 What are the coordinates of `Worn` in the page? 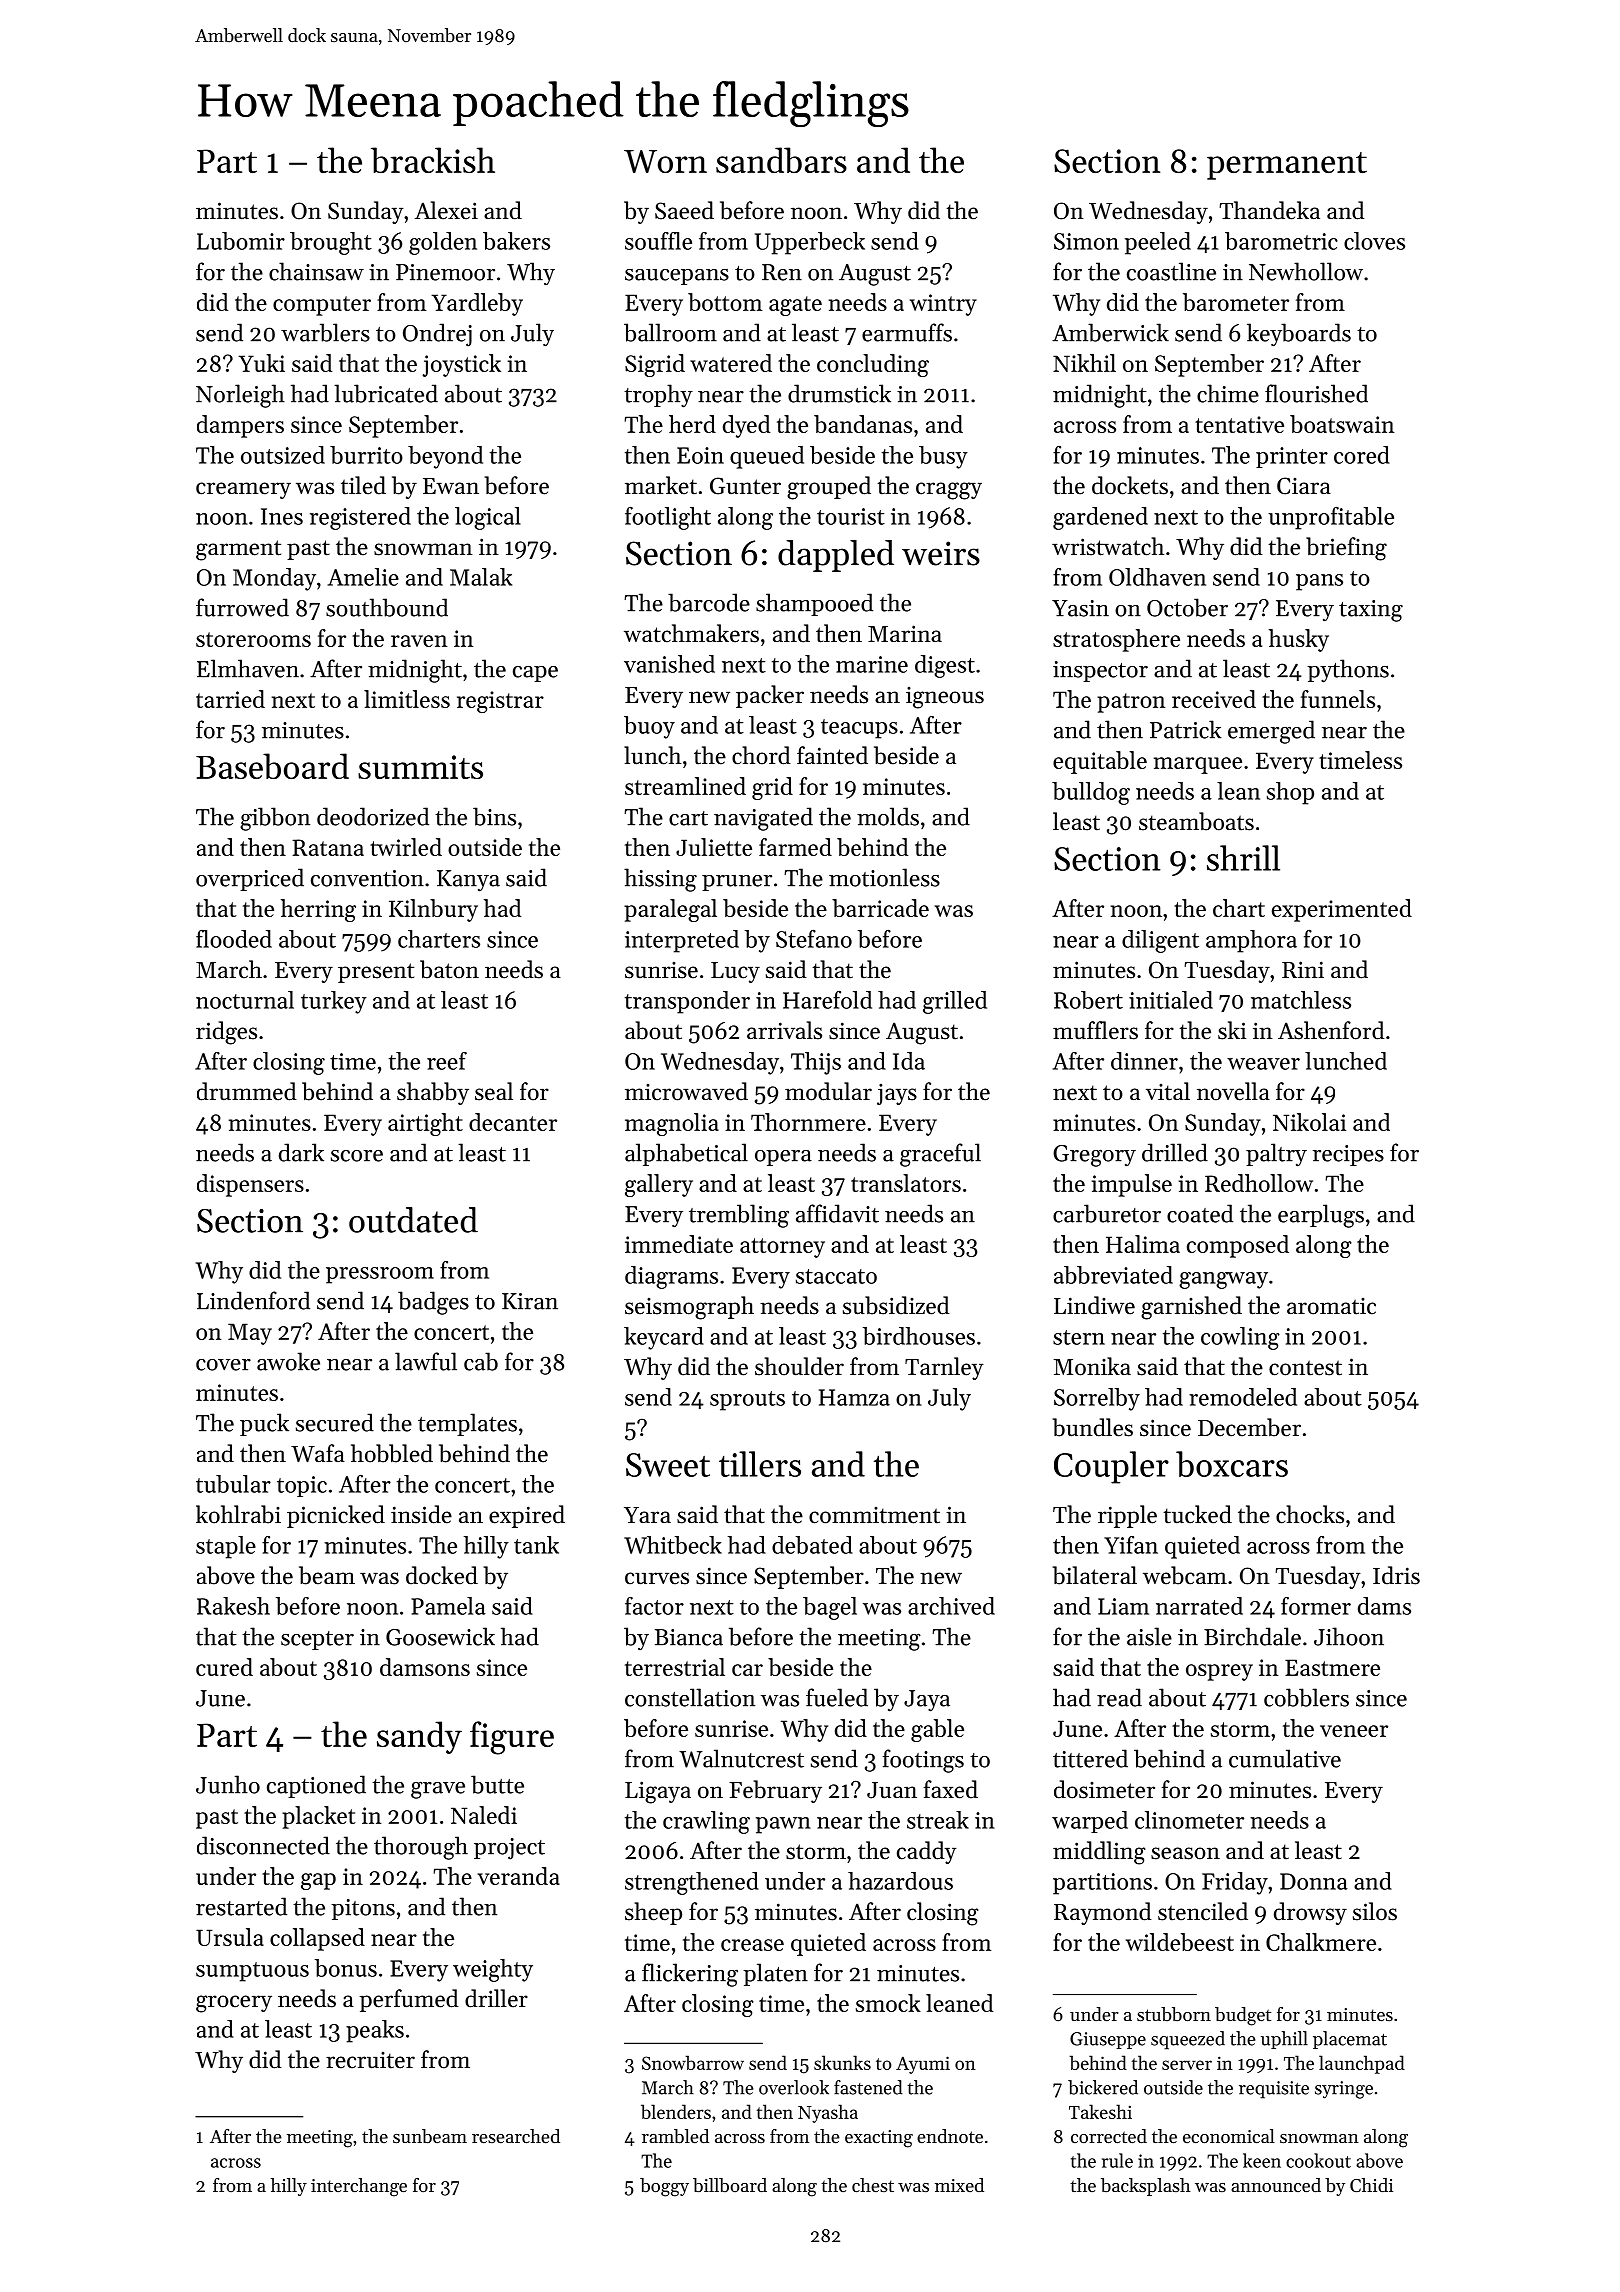 It's located at (665, 161).
